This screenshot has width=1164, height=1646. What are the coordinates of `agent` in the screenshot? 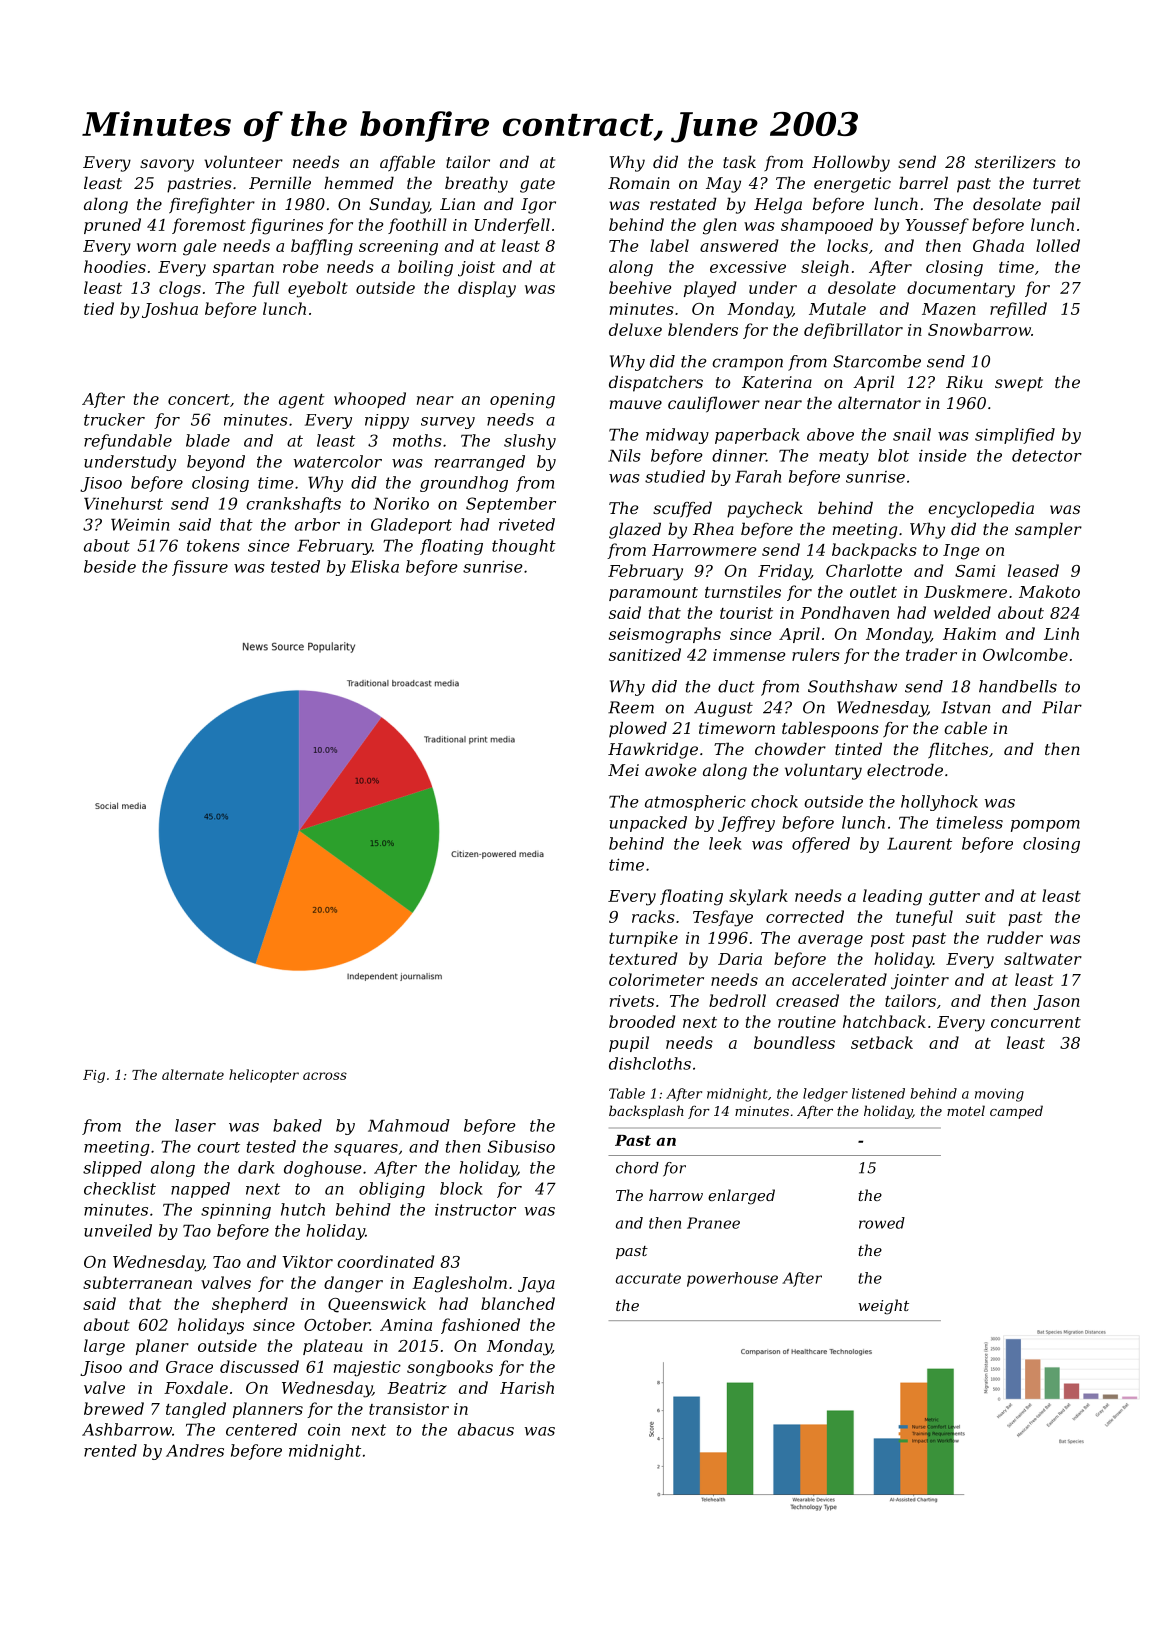 It's located at (302, 401).
